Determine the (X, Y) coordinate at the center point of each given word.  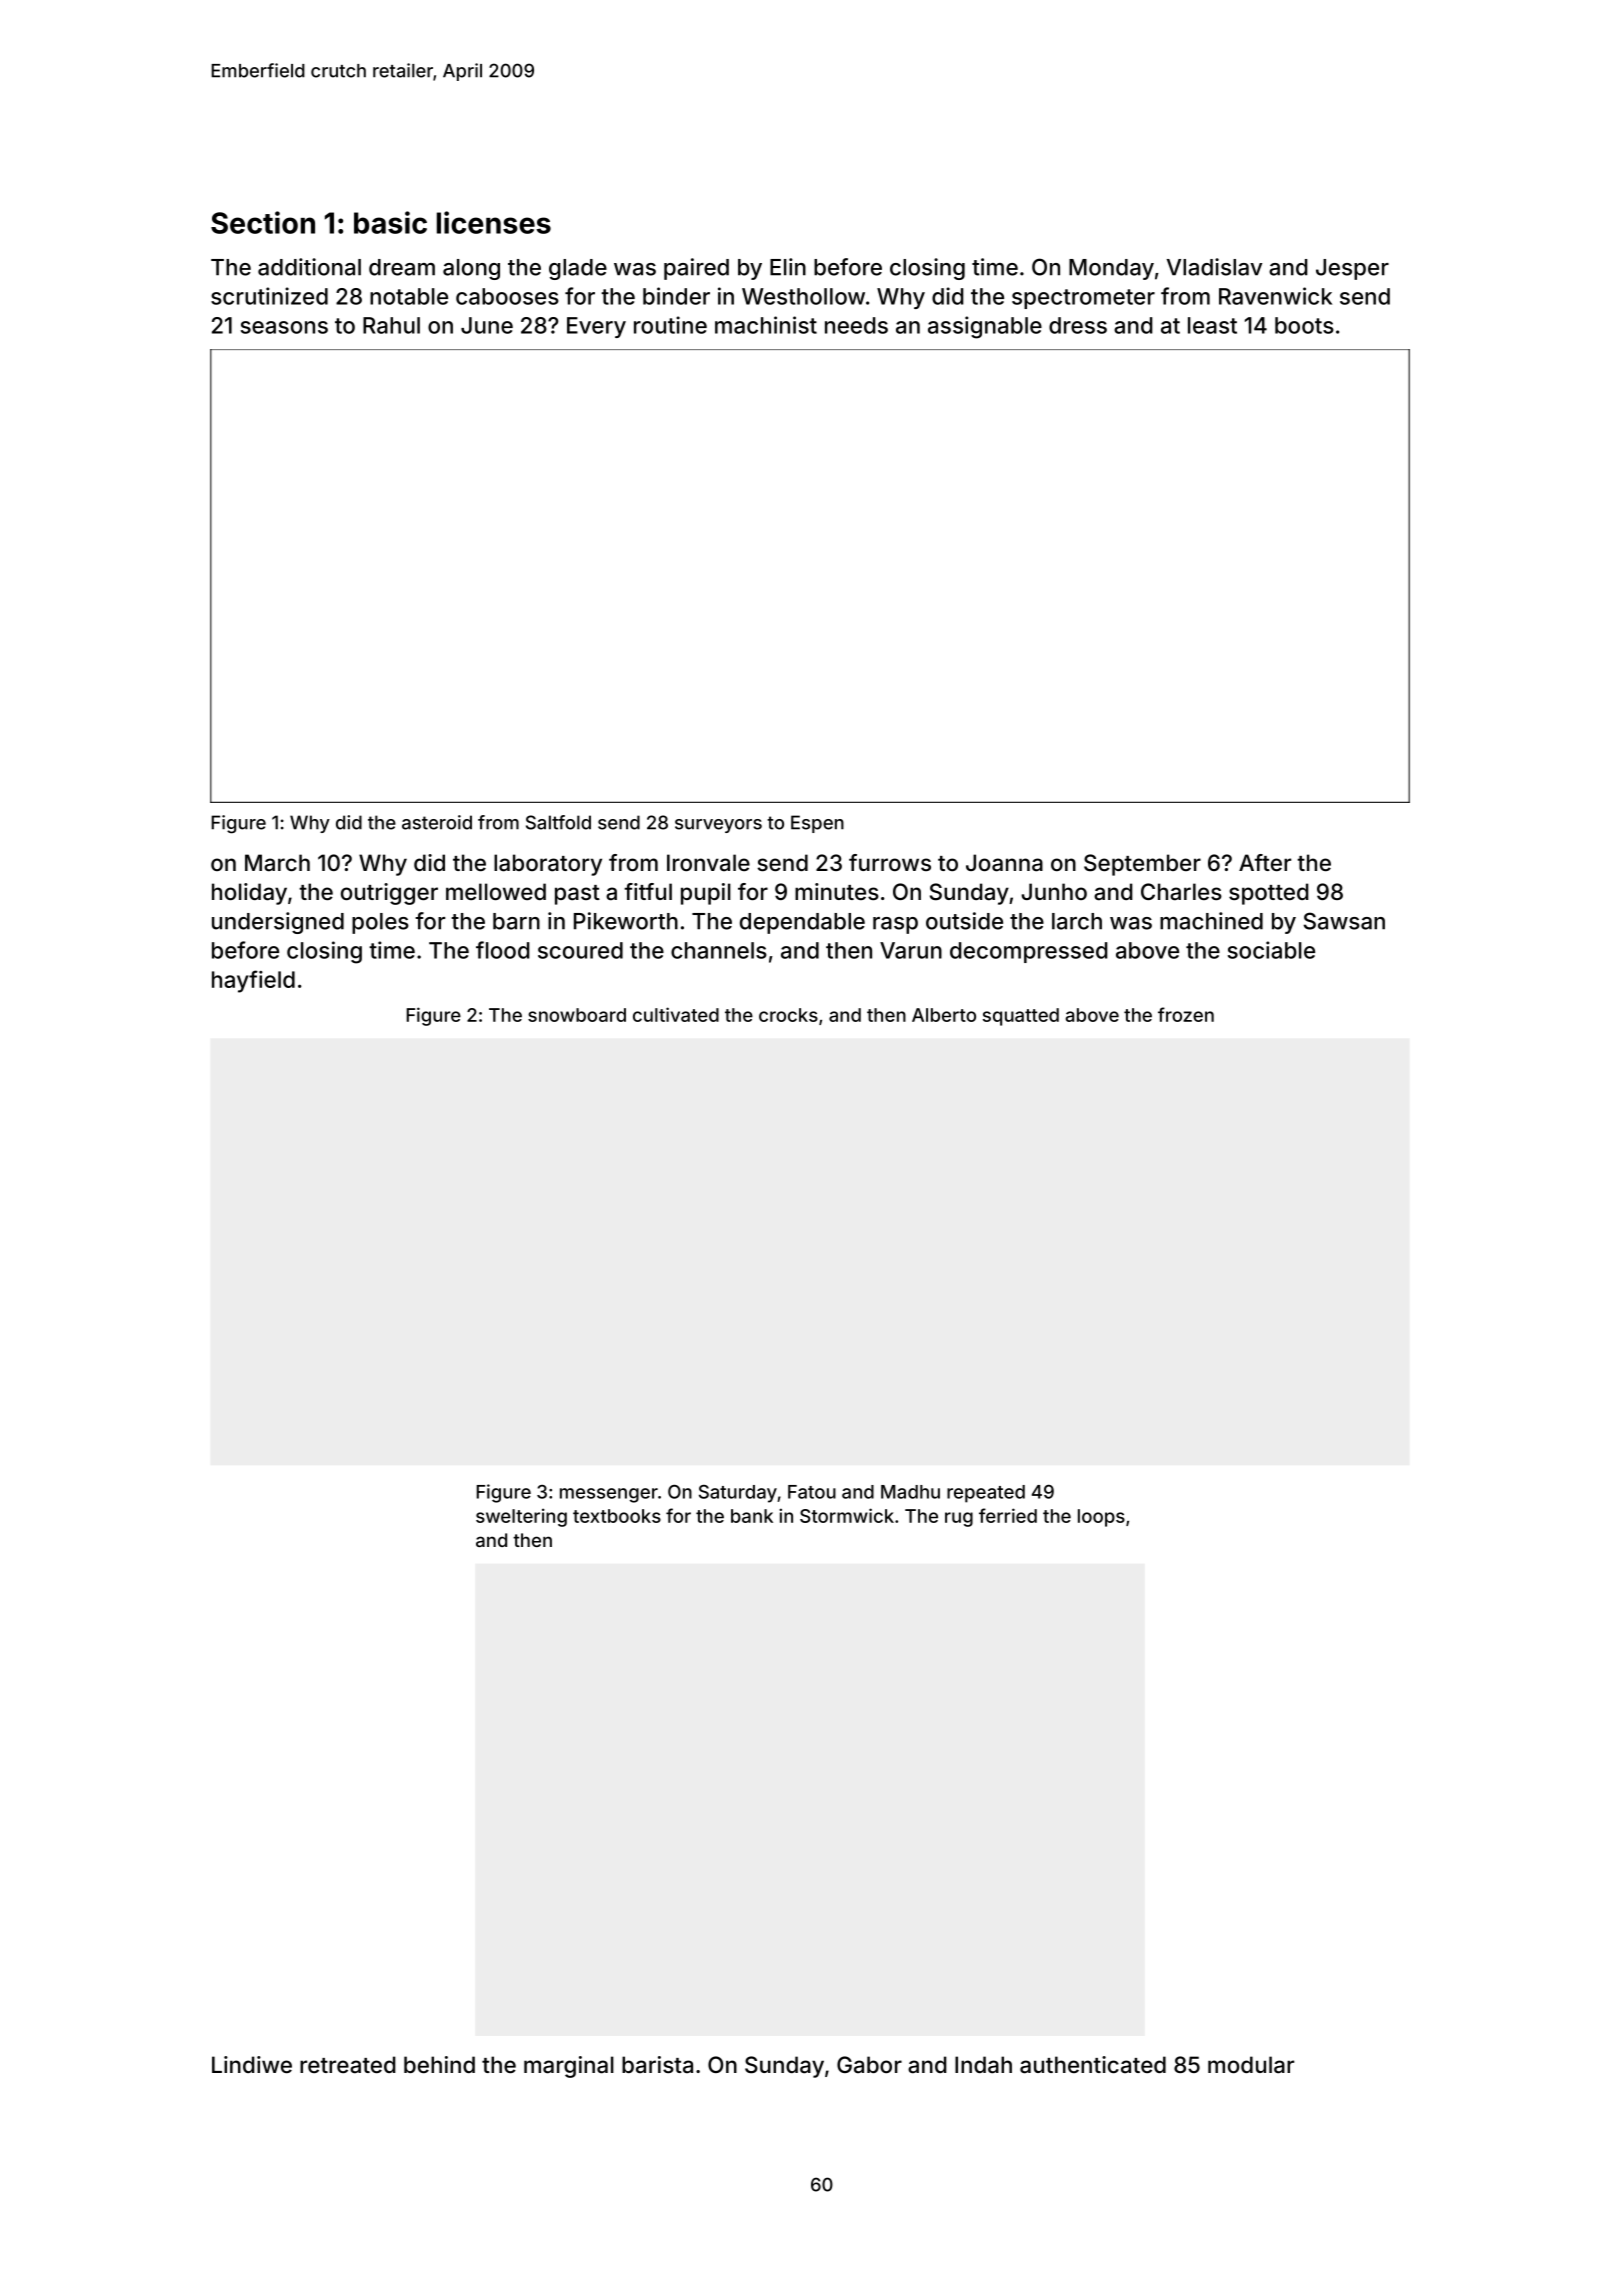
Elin (788, 267)
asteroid (437, 822)
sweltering (521, 1517)
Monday (1111, 269)
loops (1101, 1518)
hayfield (253, 981)
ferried (1008, 1515)
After (1265, 862)
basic (390, 222)
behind (439, 2064)
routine (670, 325)
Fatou (812, 1492)
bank (752, 1516)
